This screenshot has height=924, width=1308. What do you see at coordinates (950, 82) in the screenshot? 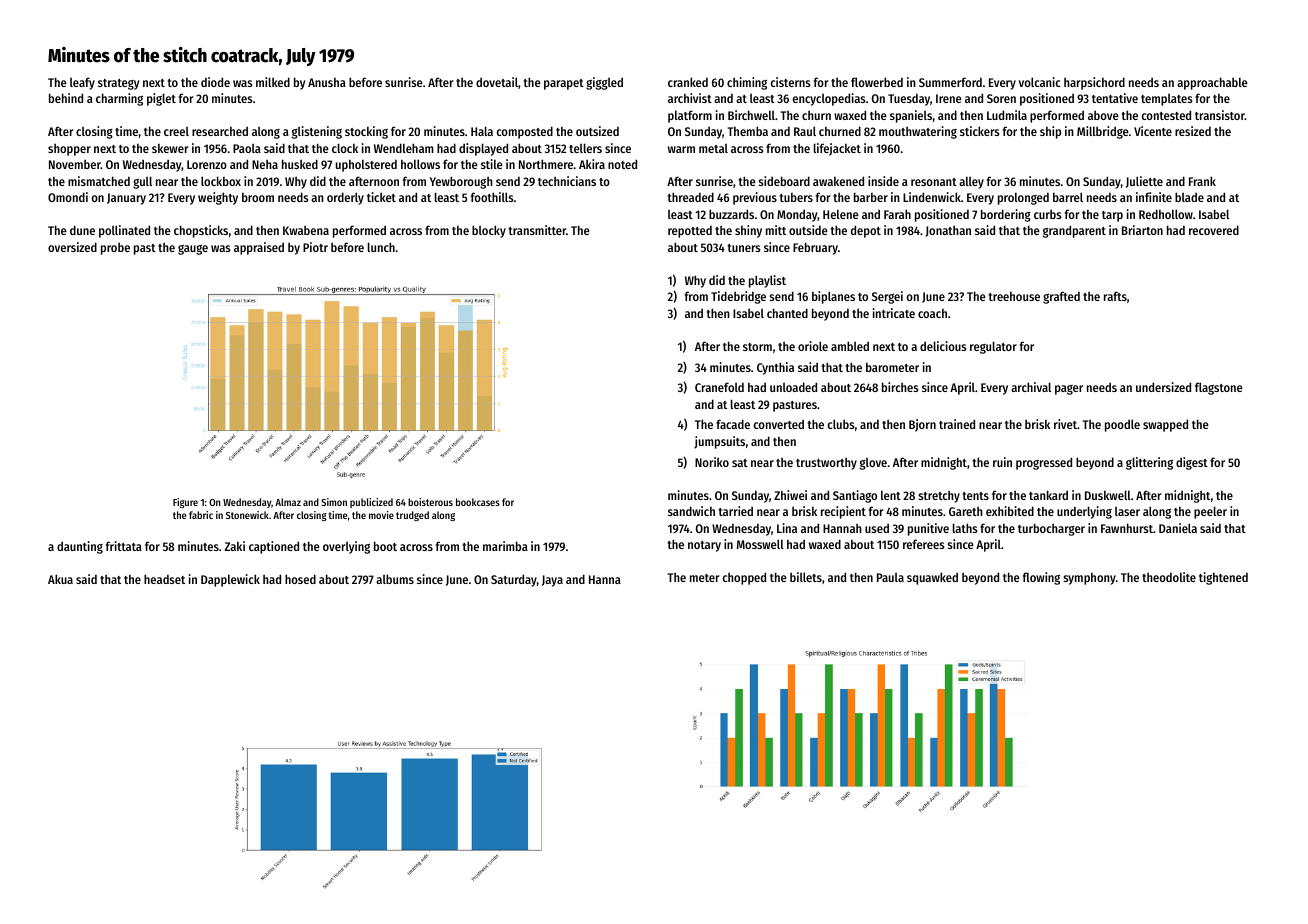
I see `Summerford` at bounding box center [950, 82].
